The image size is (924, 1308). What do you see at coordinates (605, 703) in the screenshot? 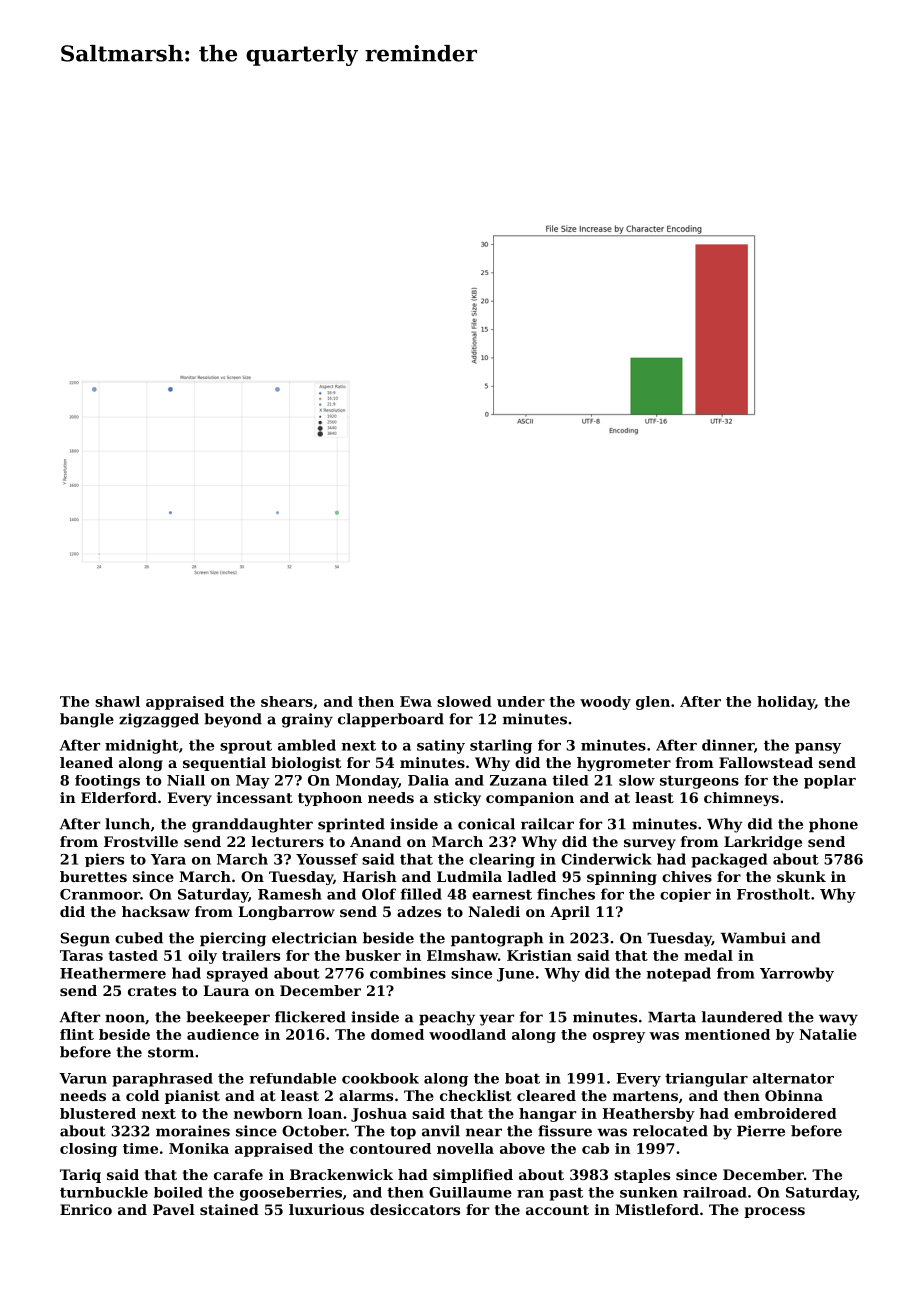
I see `woody` at bounding box center [605, 703].
